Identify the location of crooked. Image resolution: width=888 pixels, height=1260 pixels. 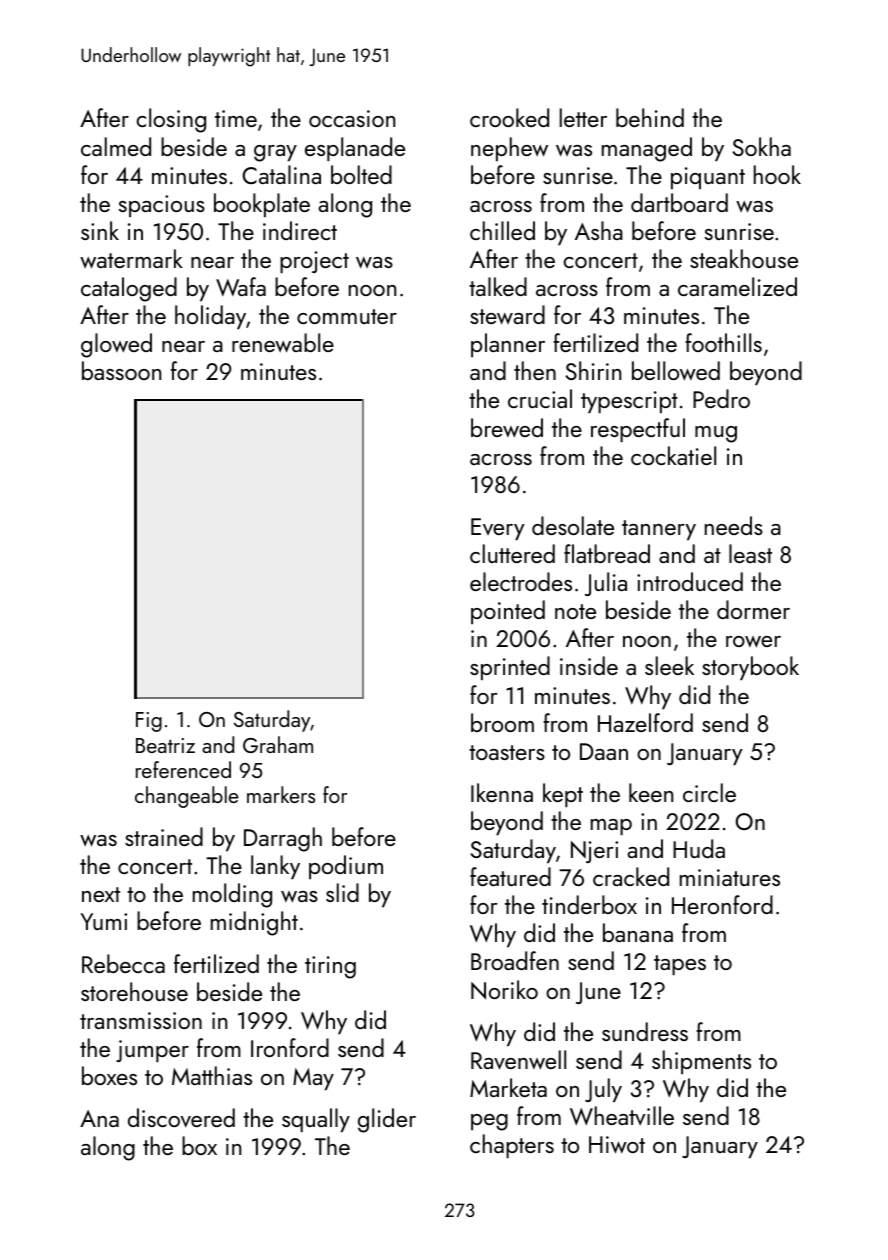
(509, 117).
